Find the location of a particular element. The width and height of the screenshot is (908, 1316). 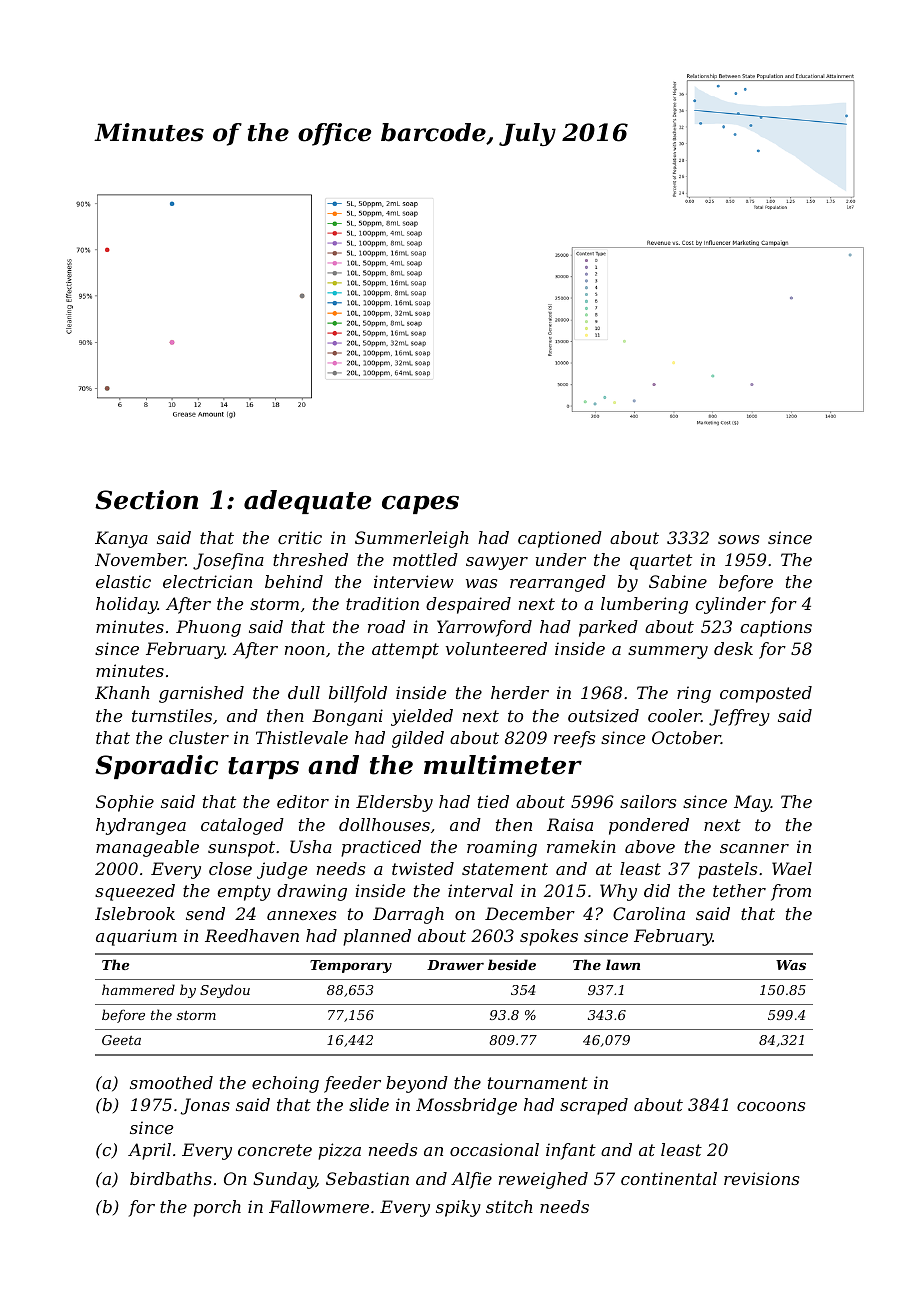

Sporadic is located at coordinates (156, 767).
